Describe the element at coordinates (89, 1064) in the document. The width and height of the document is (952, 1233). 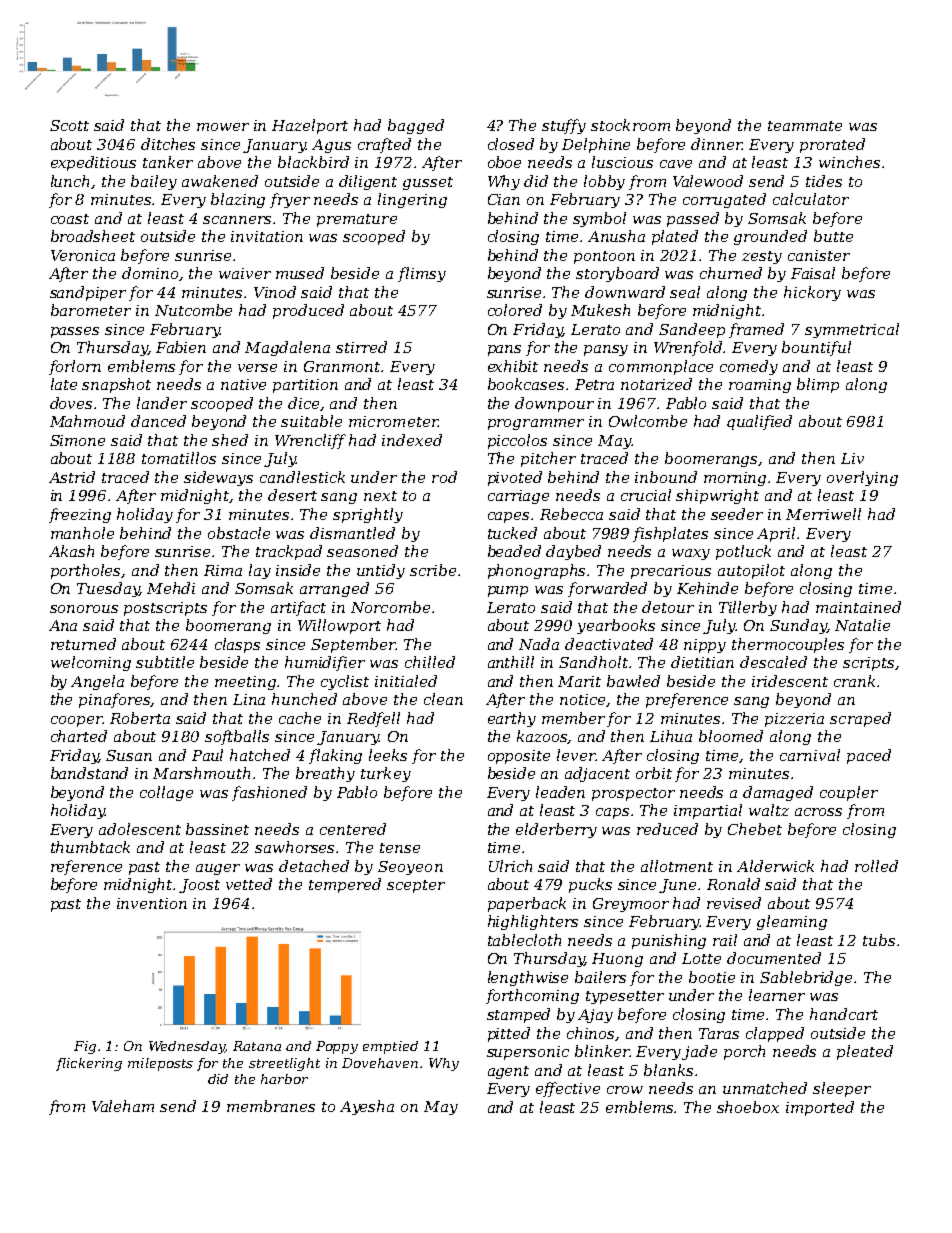
I see `flickering` at that location.
